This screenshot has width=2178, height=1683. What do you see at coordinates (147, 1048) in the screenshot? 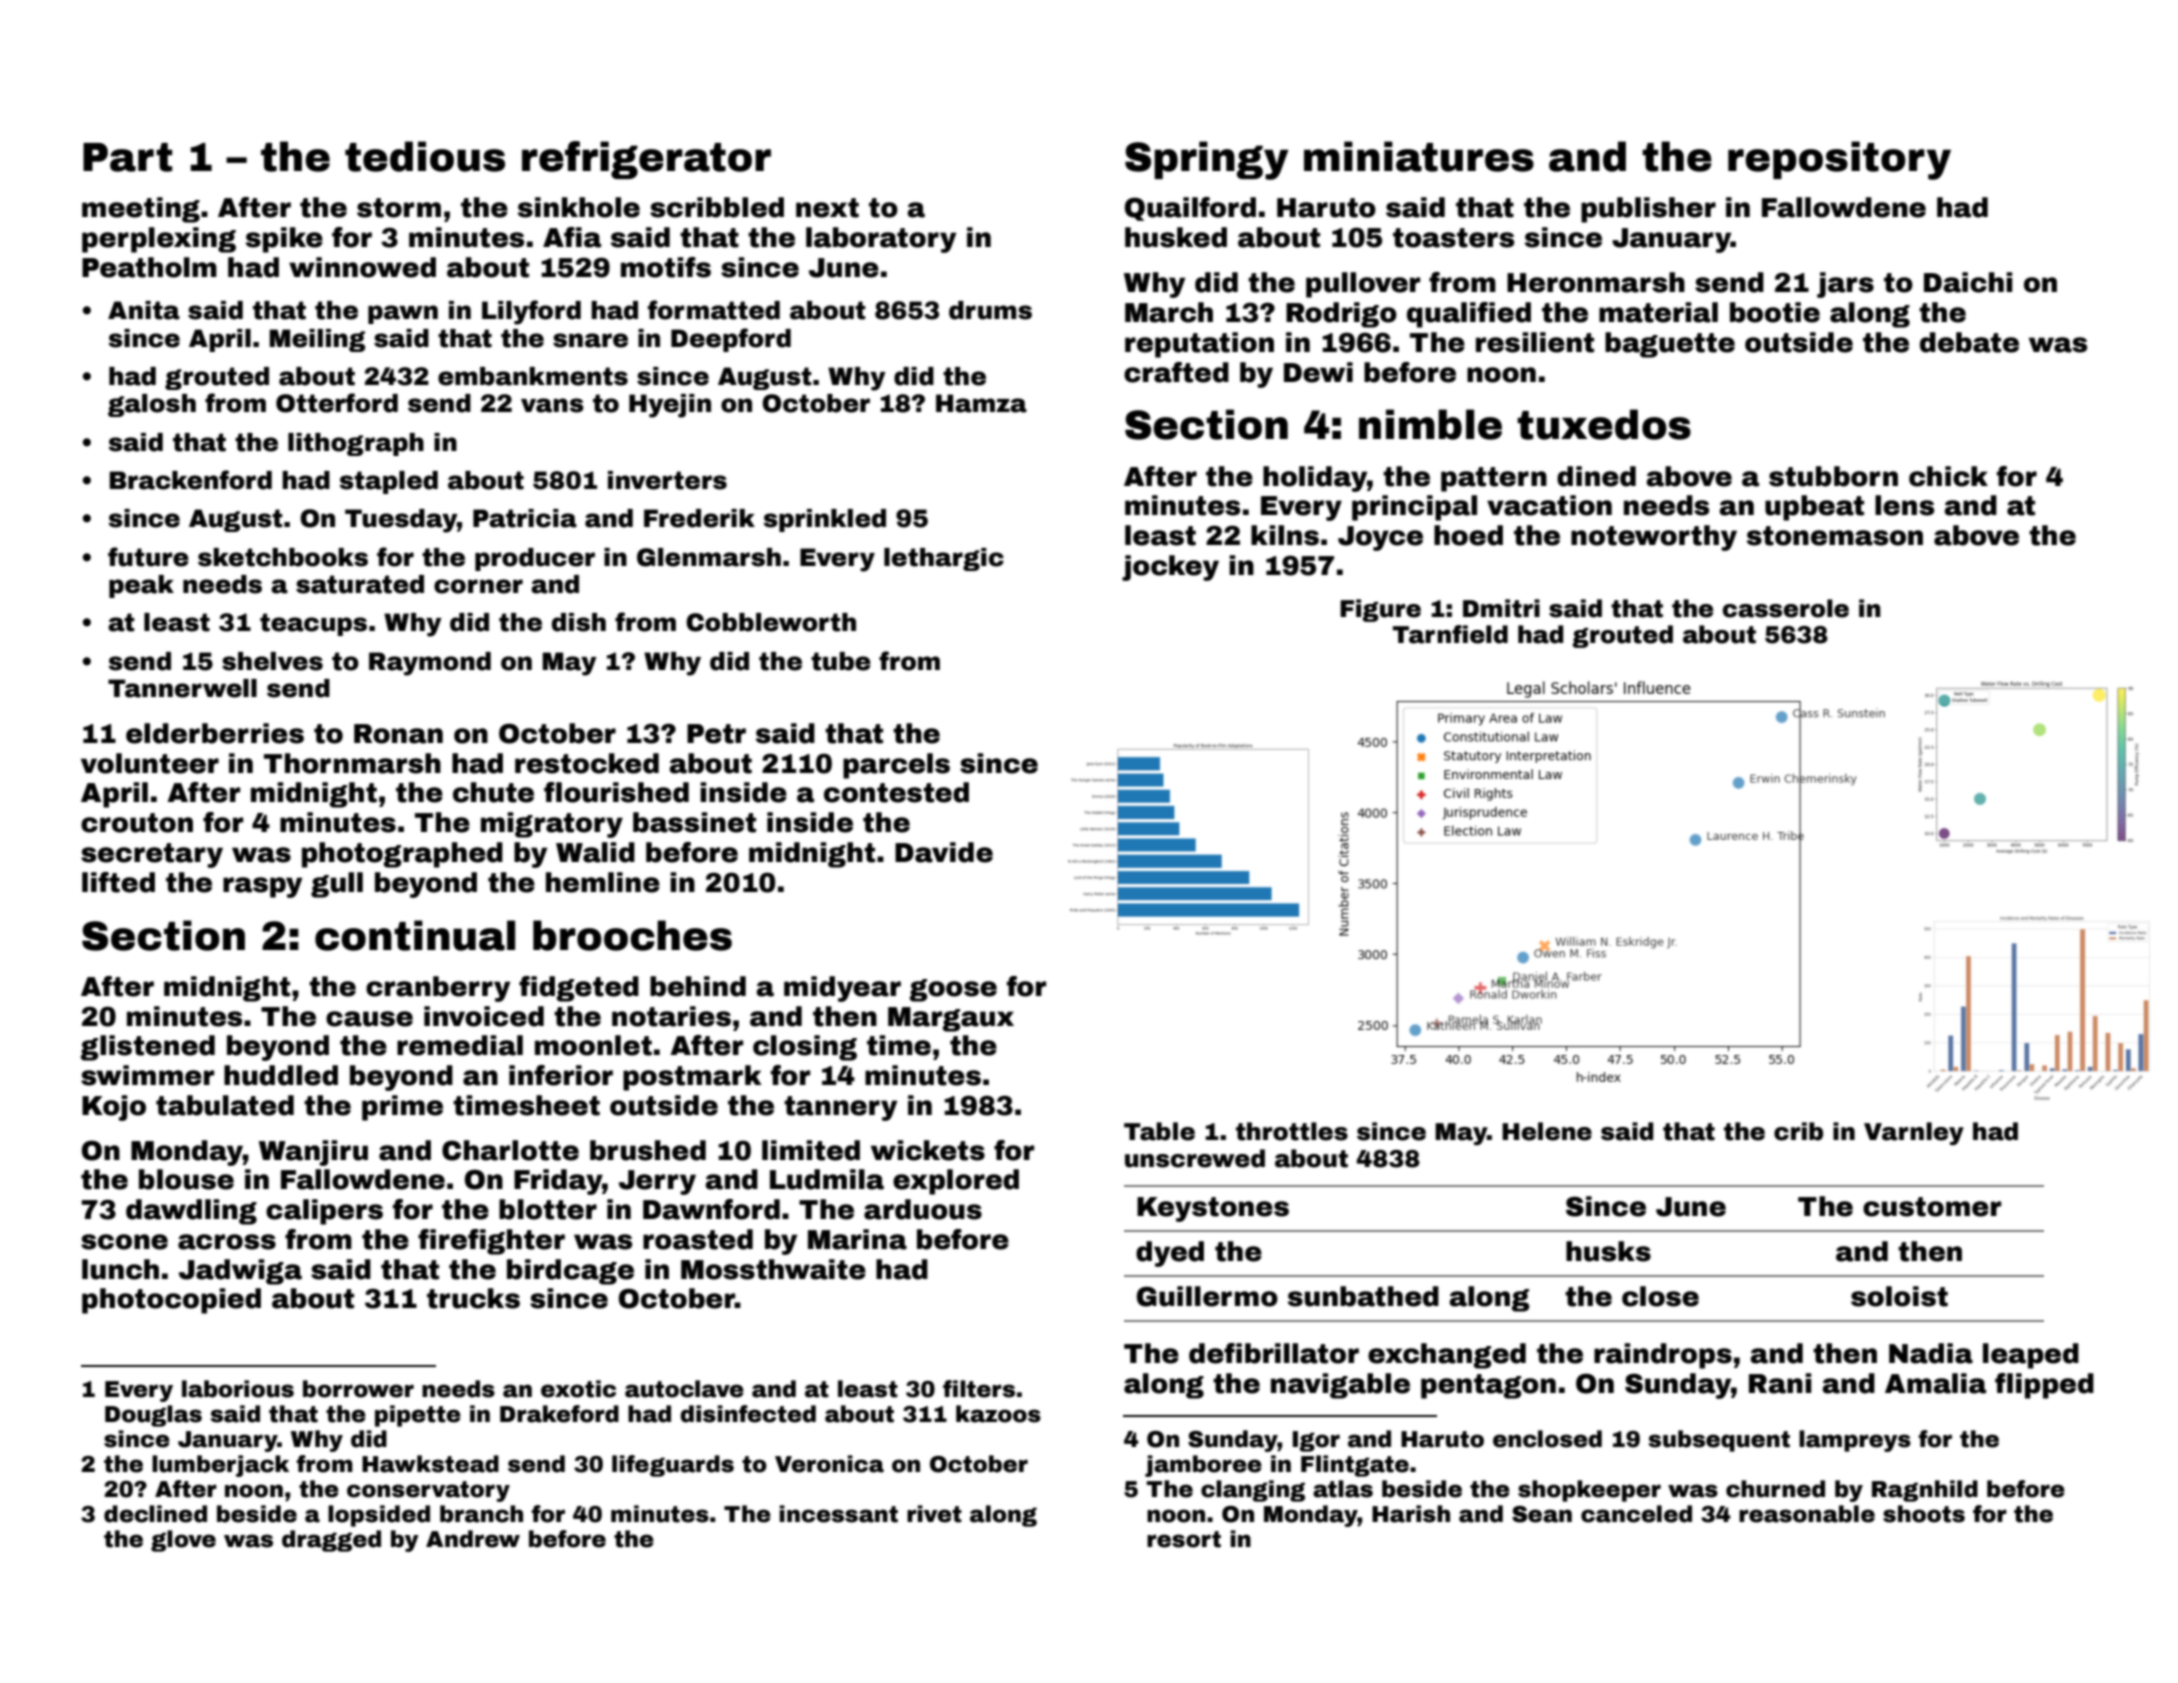
I see `glistened` at bounding box center [147, 1048].
